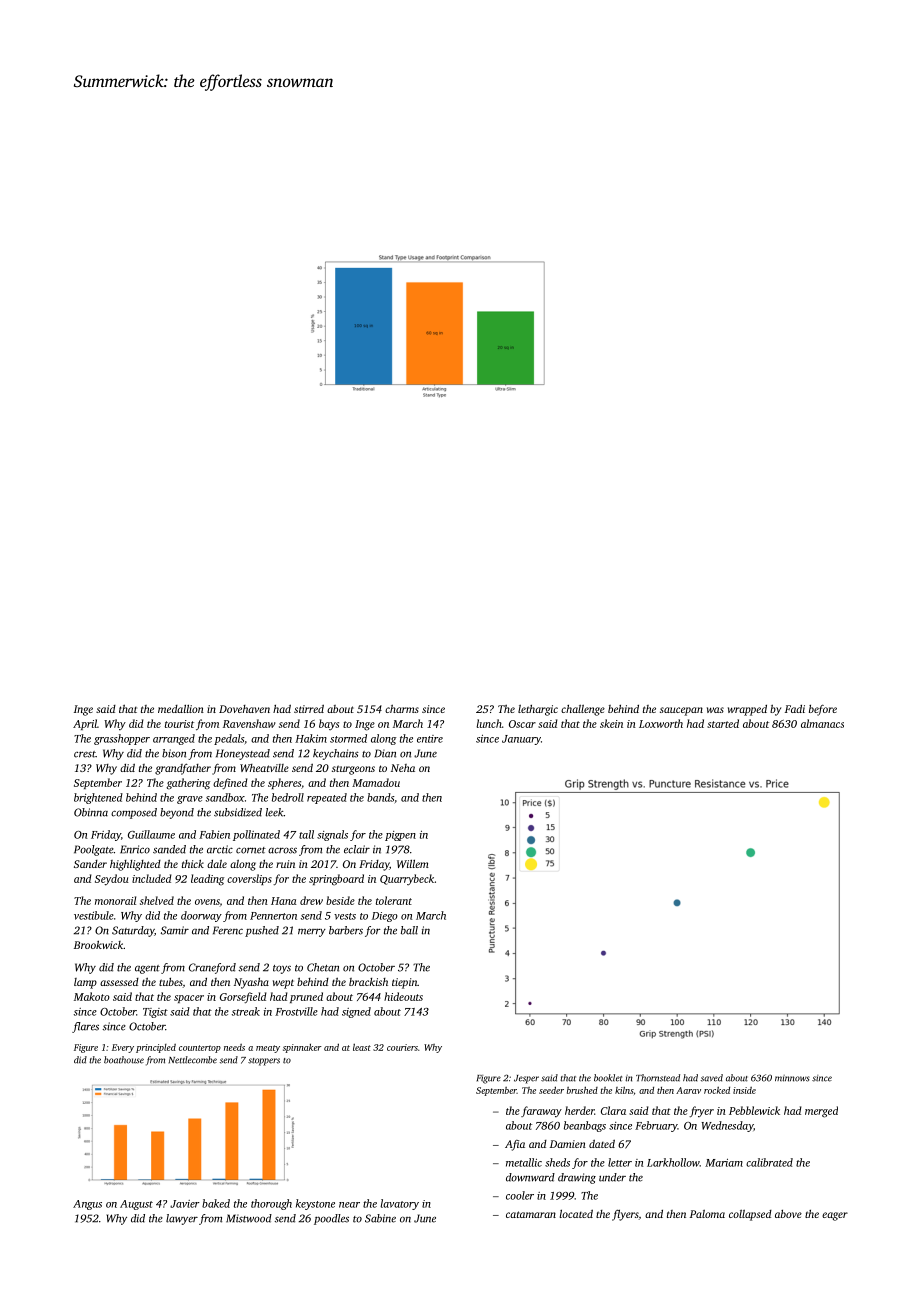 This image has width=924, height=1308. I want to click on toys, so click(282, 969).
